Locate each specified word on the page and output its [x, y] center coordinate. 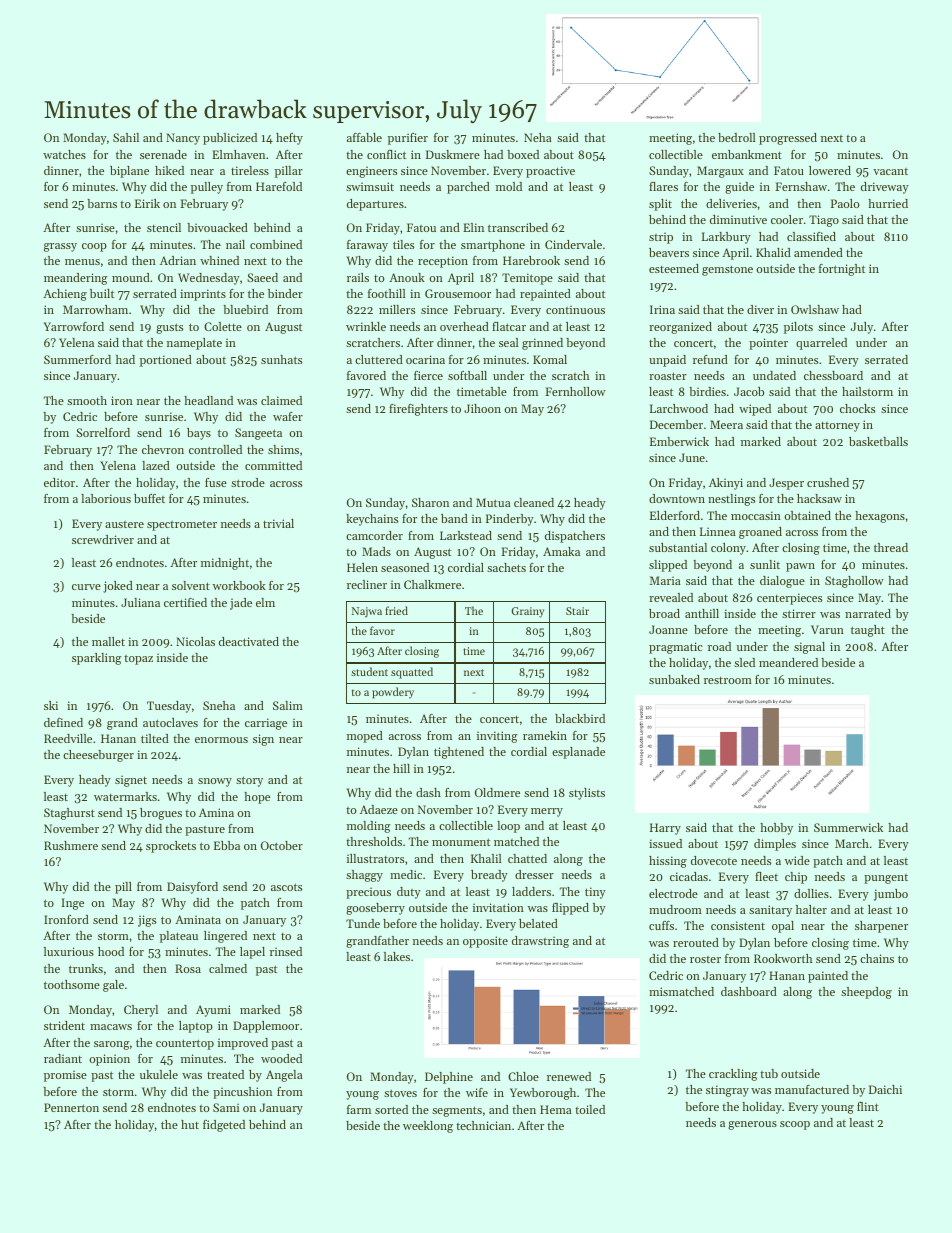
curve [86, 587]
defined [63, 722]
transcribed [518, 227]
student [369, 671]
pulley [207, 188]
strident [64, 1025]
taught [868, 631]
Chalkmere [432, 584]
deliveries [731, 203]
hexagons [880, 517]
